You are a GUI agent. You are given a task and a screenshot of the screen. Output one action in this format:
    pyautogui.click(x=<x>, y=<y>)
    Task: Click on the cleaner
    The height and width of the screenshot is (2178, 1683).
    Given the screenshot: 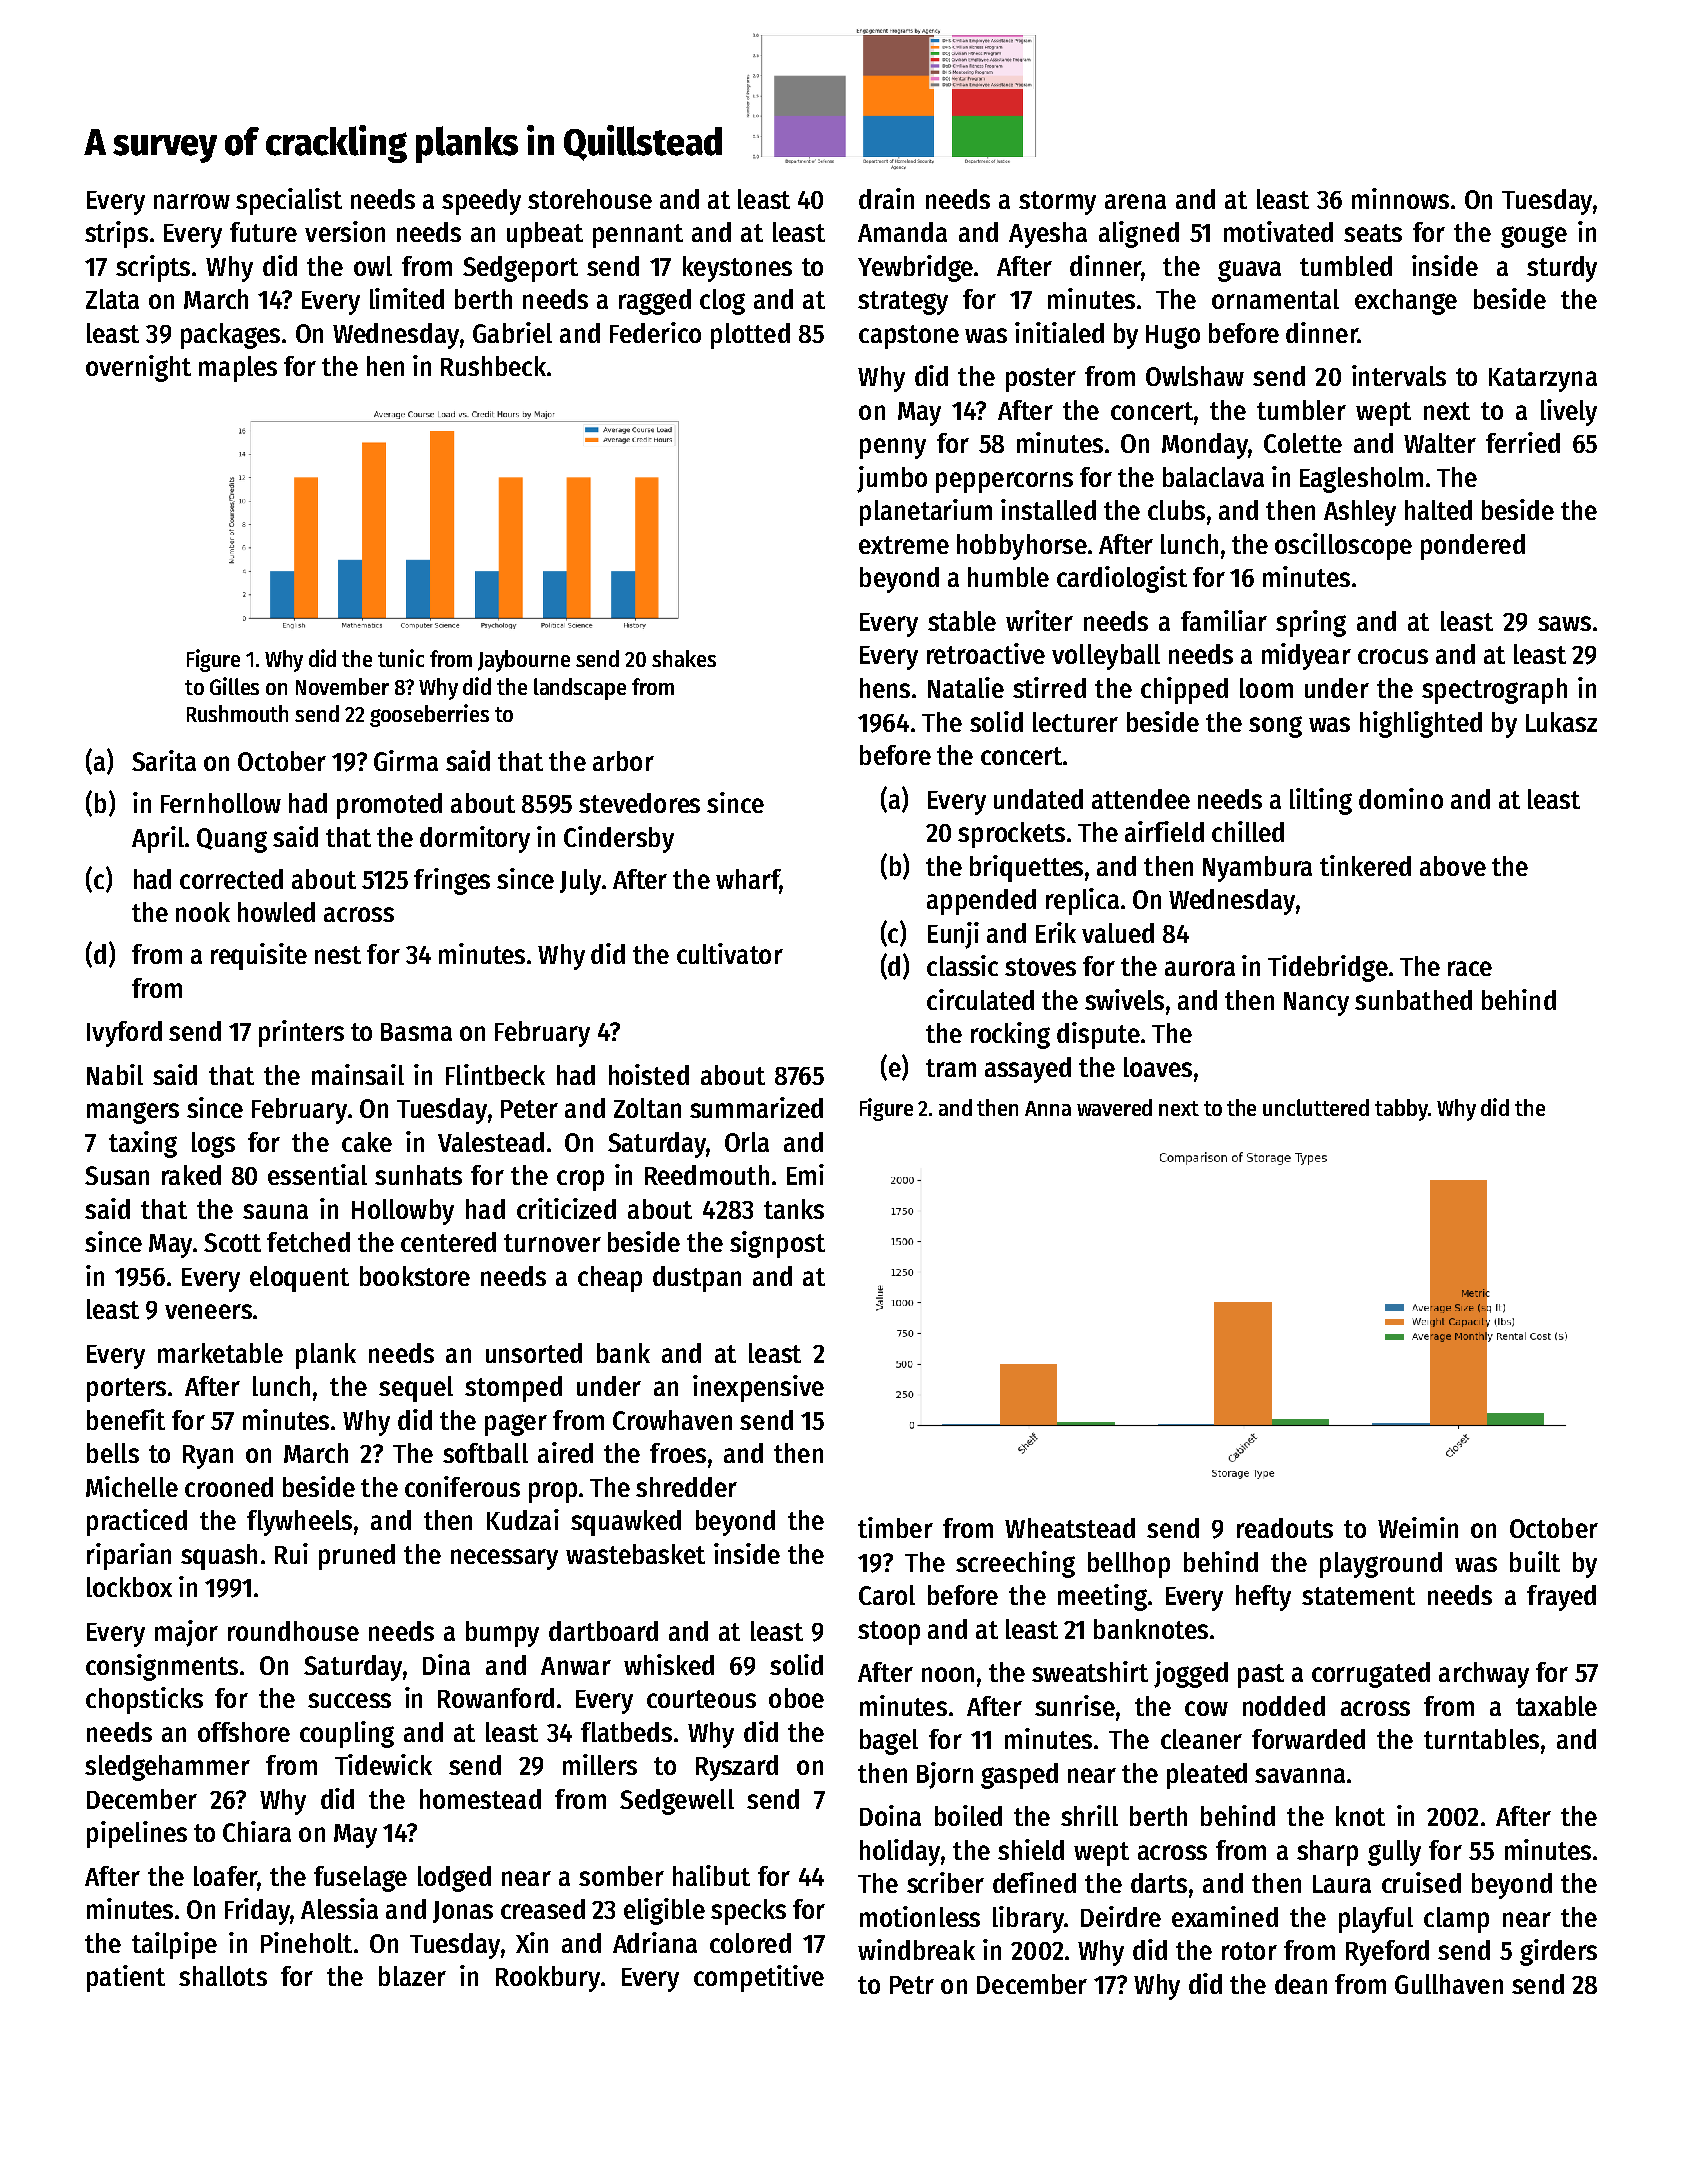 What is the action you would take?
    pyautogui.click(x=1201, y=1739)
